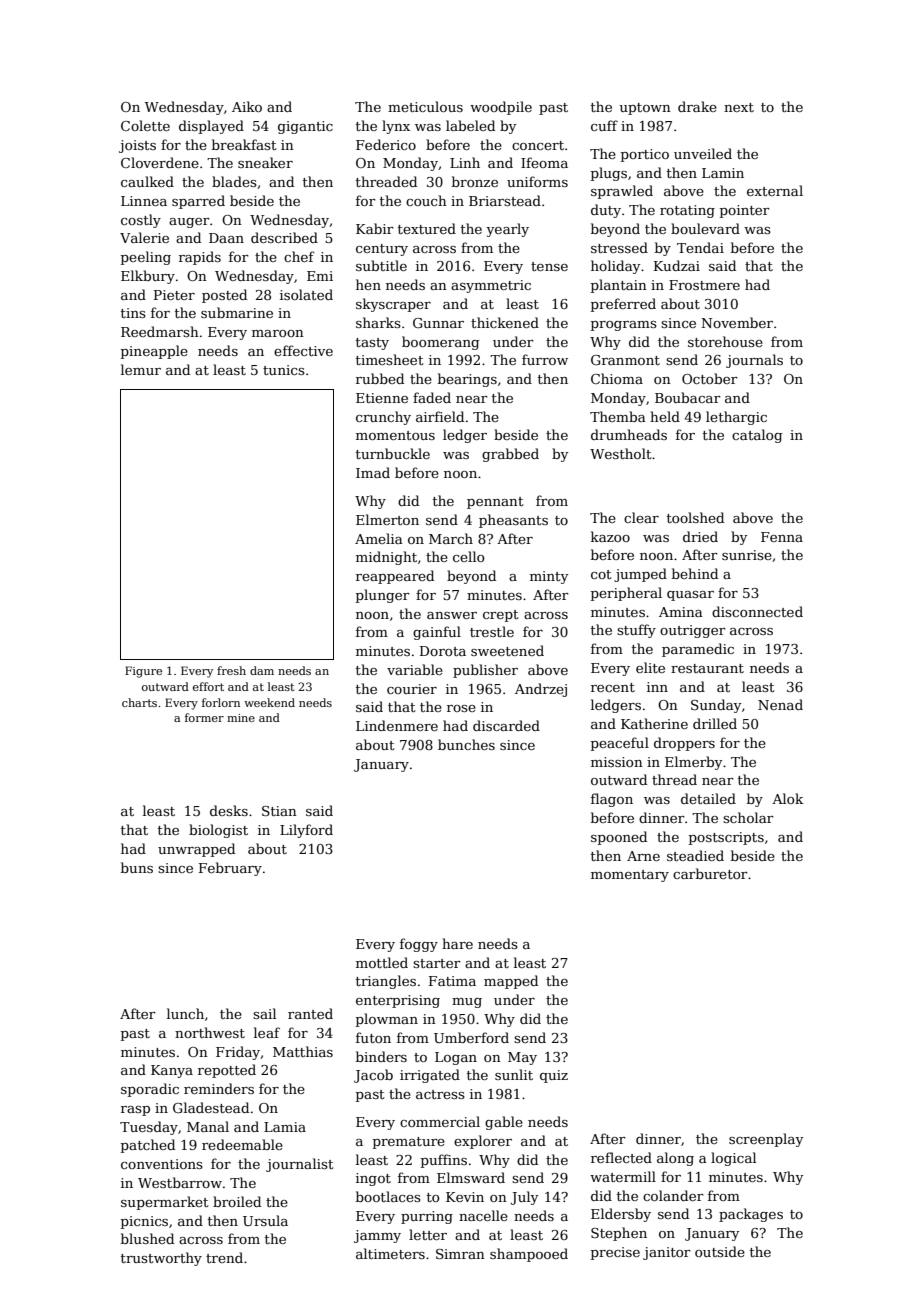  Describe the element at coordinates (262, 670) in the screenshot. I see `dam` at that location.
